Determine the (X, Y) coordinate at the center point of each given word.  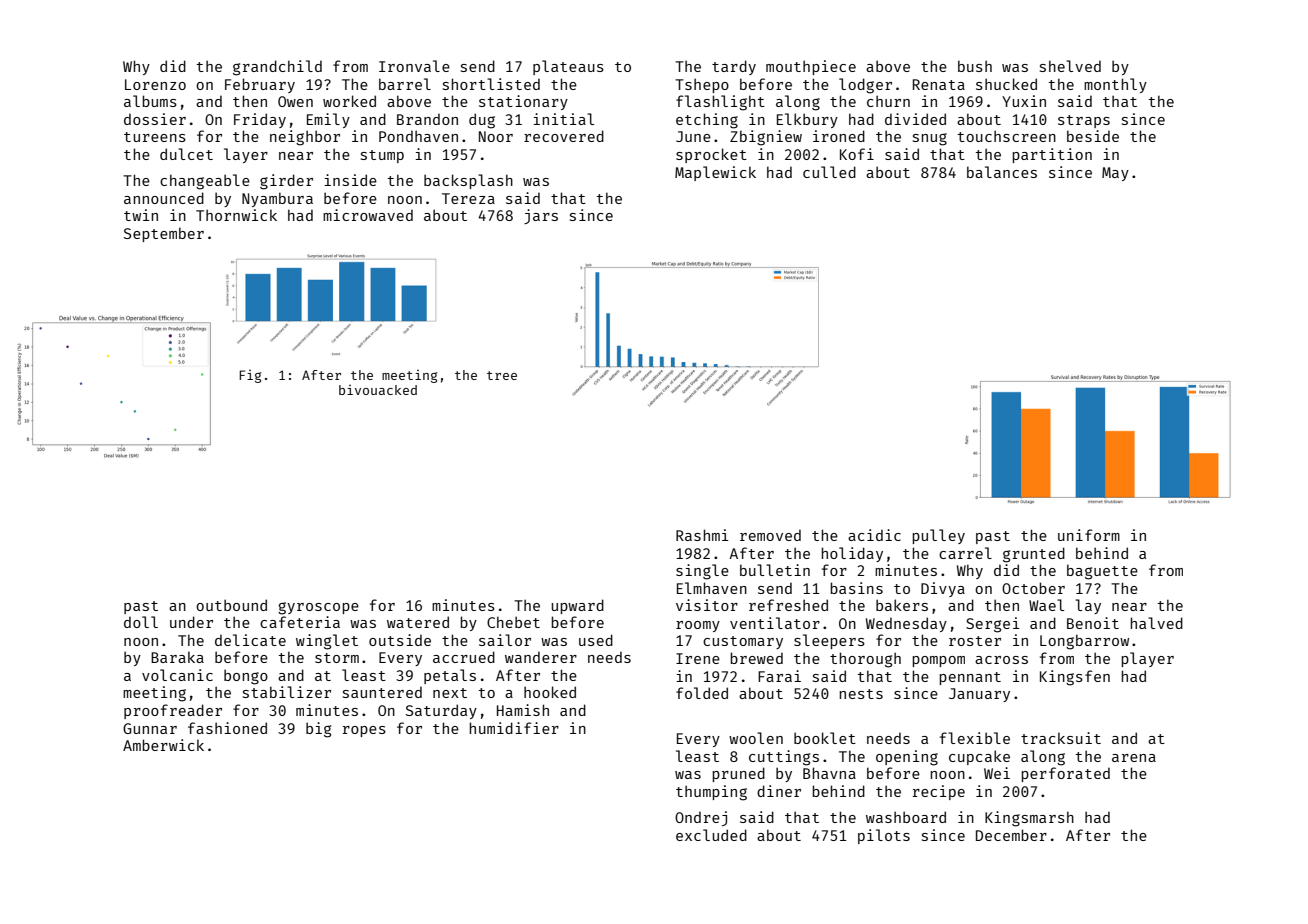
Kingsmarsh (1029, 819)
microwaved (368, 215)
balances (1002, 172)
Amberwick (163, 745)
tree (502, 375)
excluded (711, 835)
